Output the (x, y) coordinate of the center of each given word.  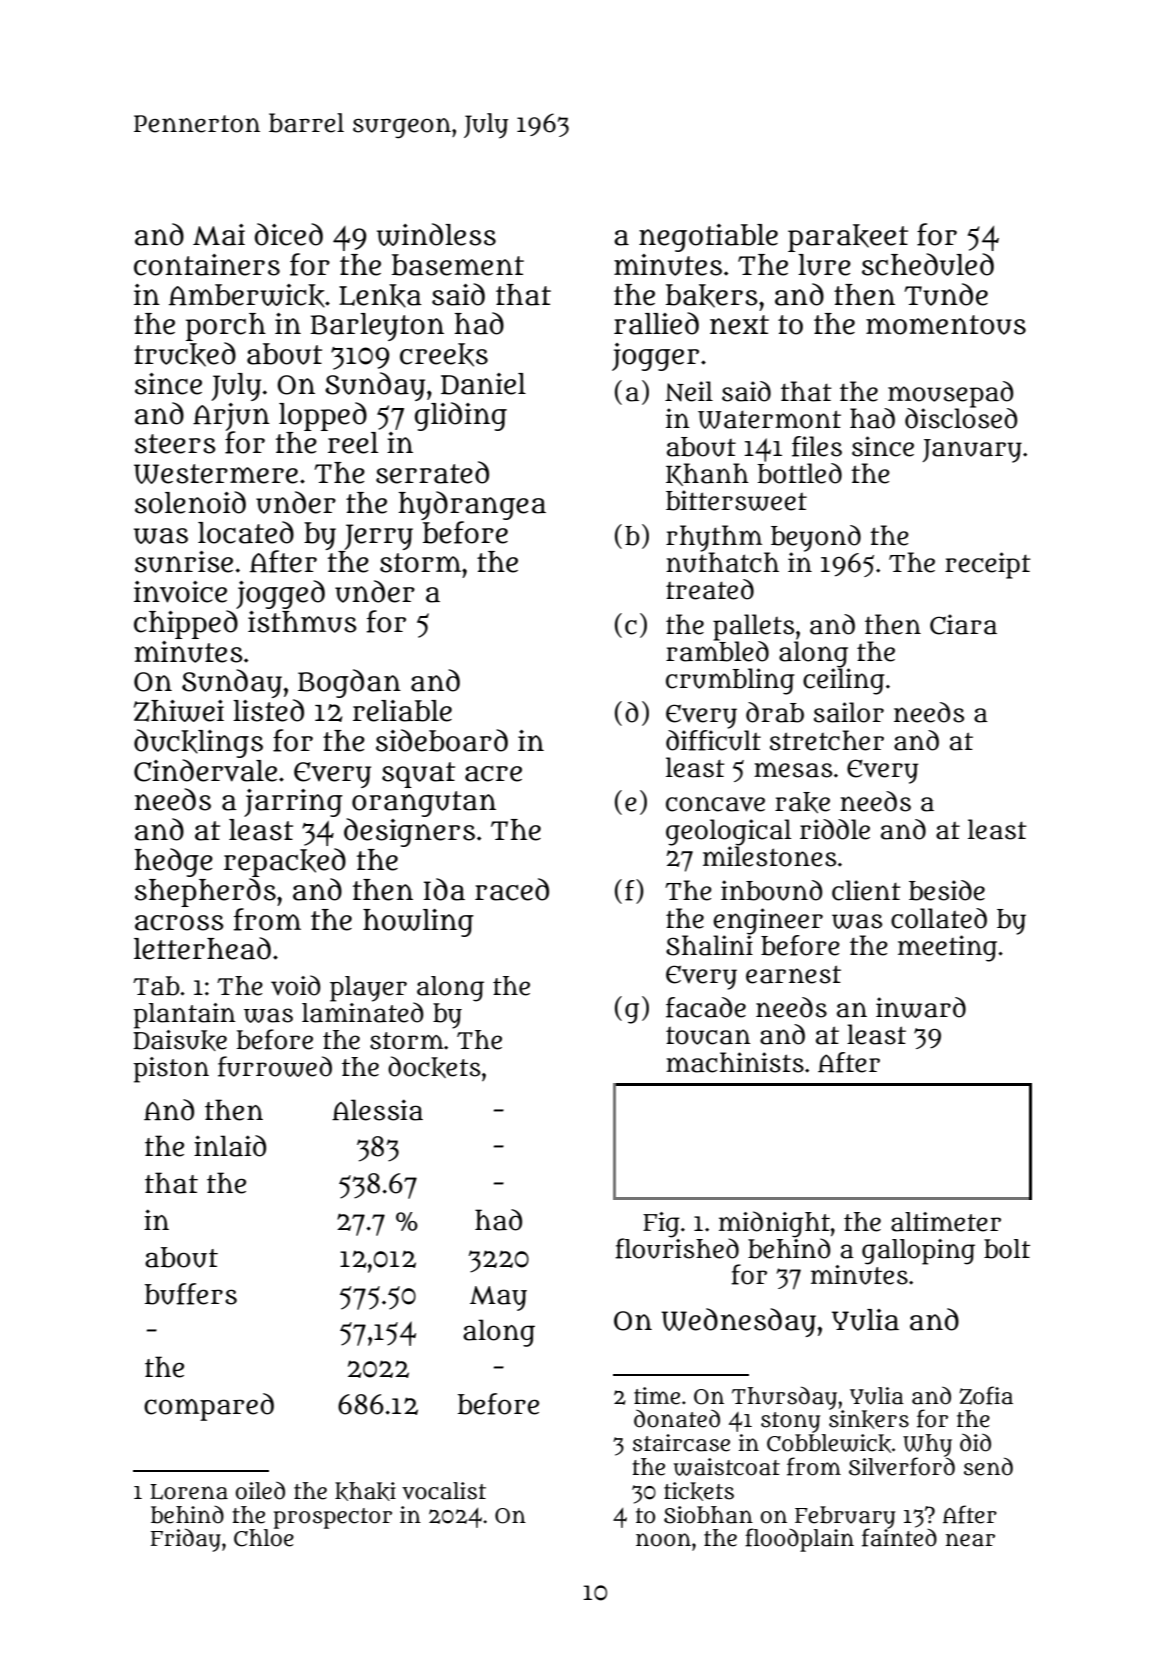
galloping (918, 1252)
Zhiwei (179, 711)
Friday (186, 1540)
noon (663, 1540)
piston (171, 1070)
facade (706, 1007)
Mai (219, 235)
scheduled (928, 264)
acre (493, 774)
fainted (899, 1538)
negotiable (708, 238)
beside (947, 890)
